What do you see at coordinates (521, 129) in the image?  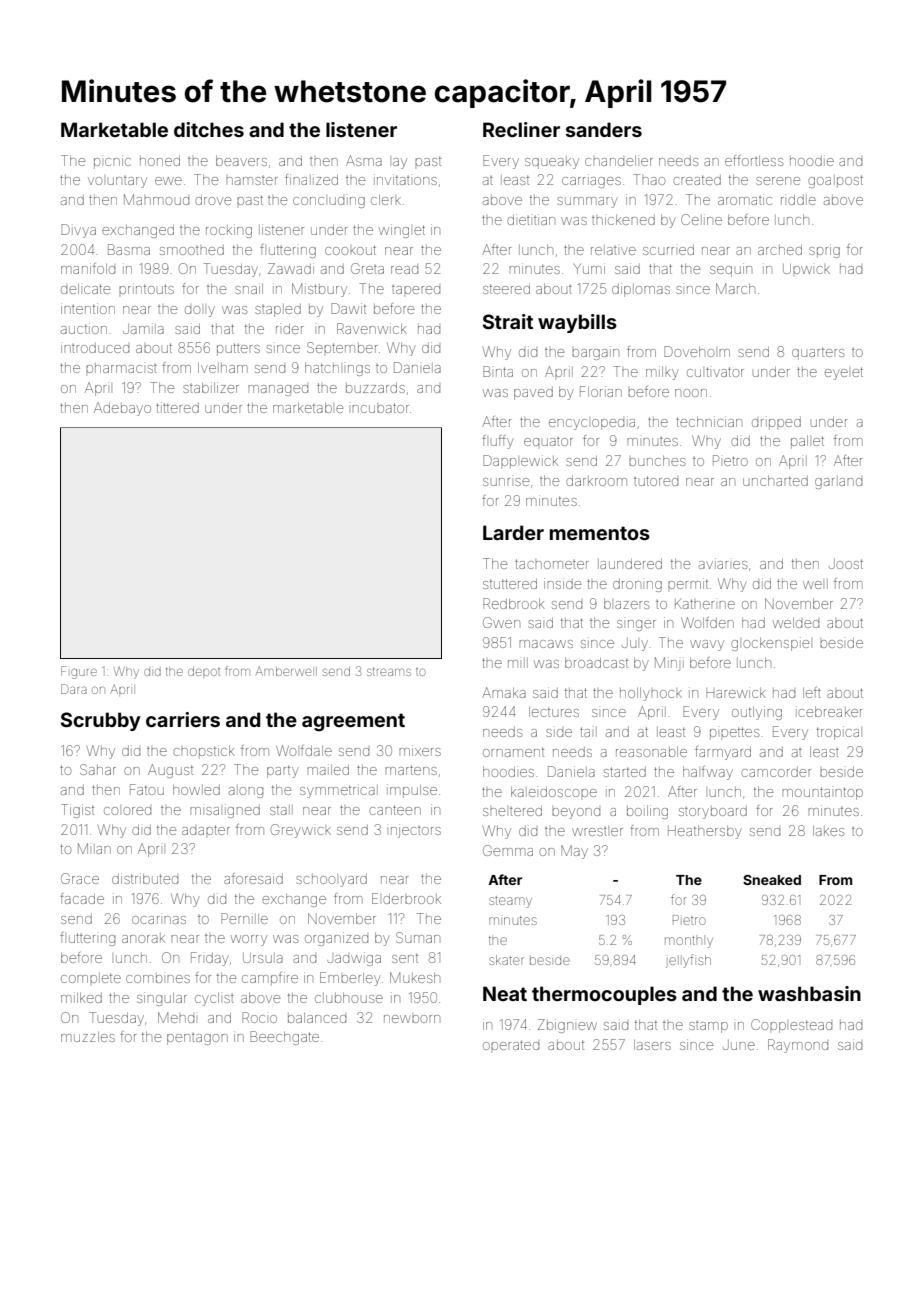 I see `Recliner` at bounding box center [521, 129].
